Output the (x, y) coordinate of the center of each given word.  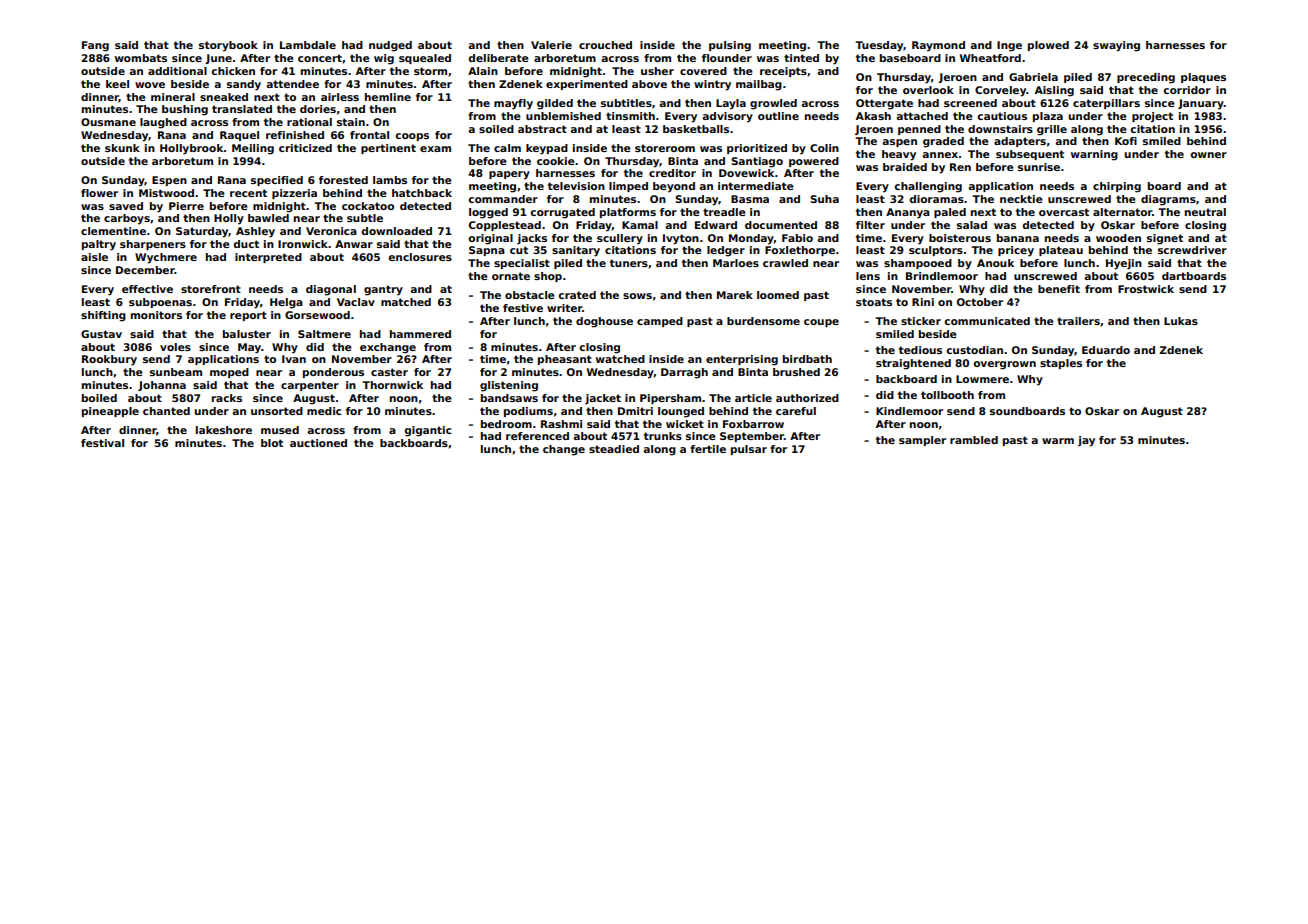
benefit (1059, 289)
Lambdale (308, 45)
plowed (1048, 46)
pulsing (730, 46)
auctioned (318, 443)
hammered (420, 334)
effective (147, 289)
